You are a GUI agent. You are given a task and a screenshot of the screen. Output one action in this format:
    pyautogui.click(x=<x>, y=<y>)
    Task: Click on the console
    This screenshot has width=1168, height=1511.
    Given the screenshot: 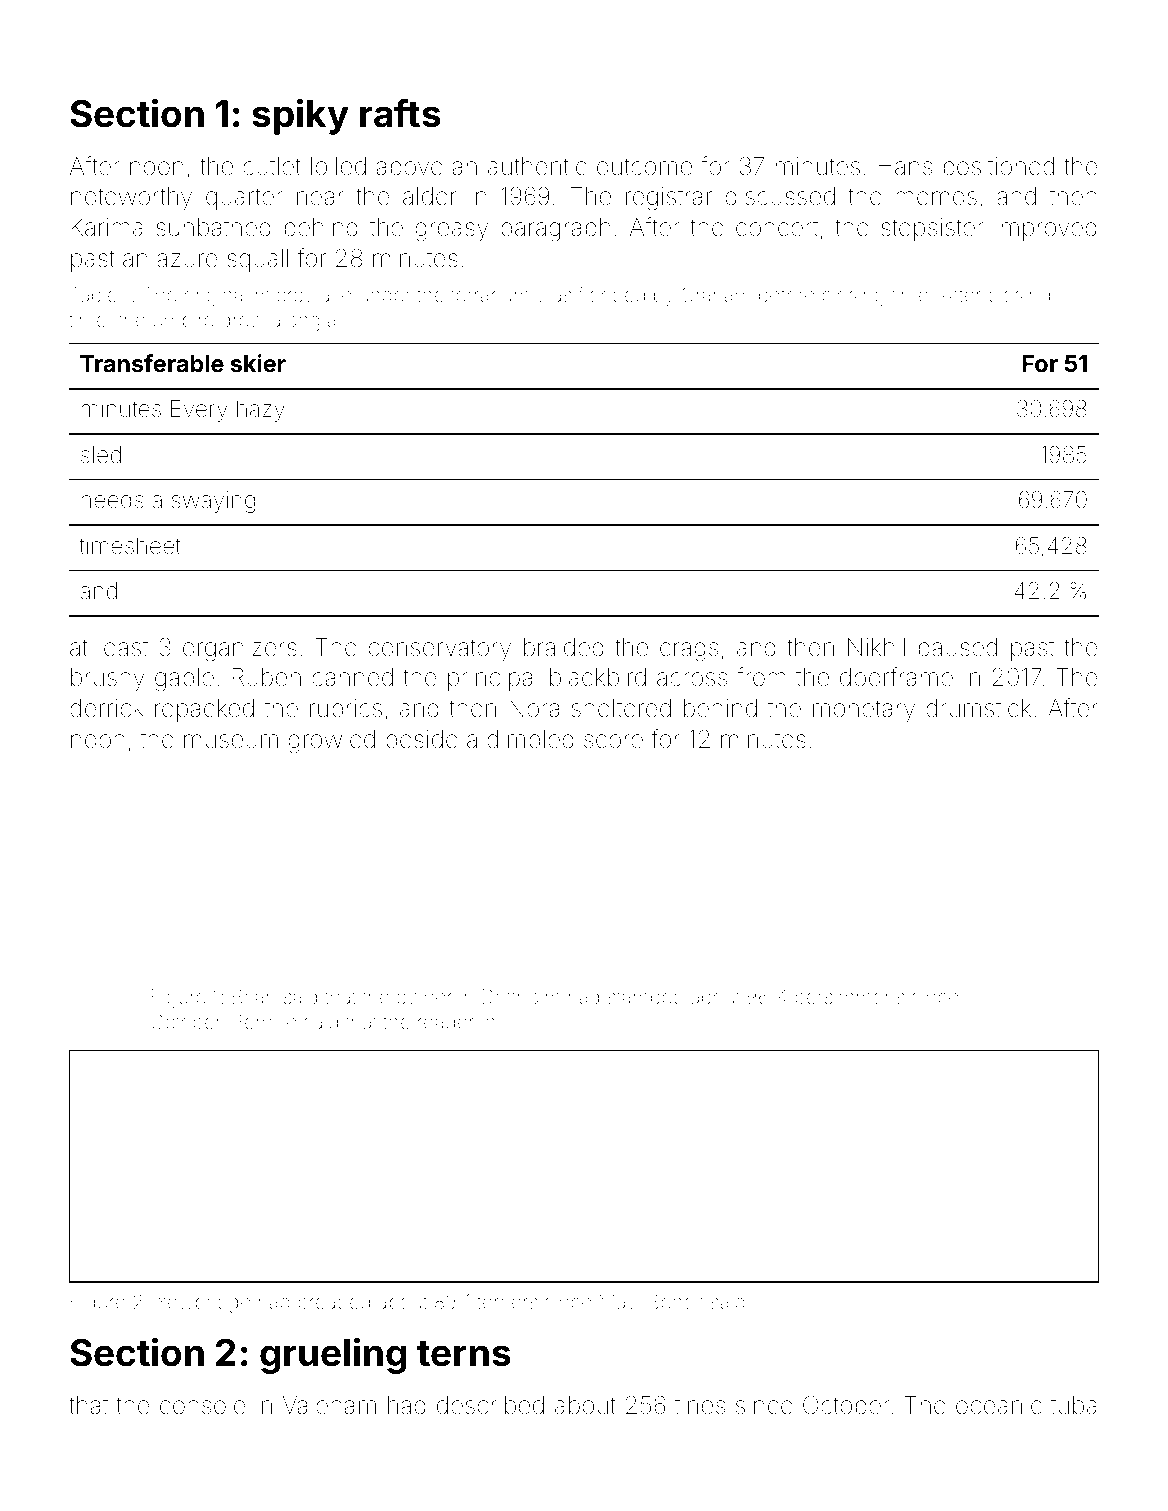 What is the action you would take?
    pyautogui.click(x=202, y=1405)
